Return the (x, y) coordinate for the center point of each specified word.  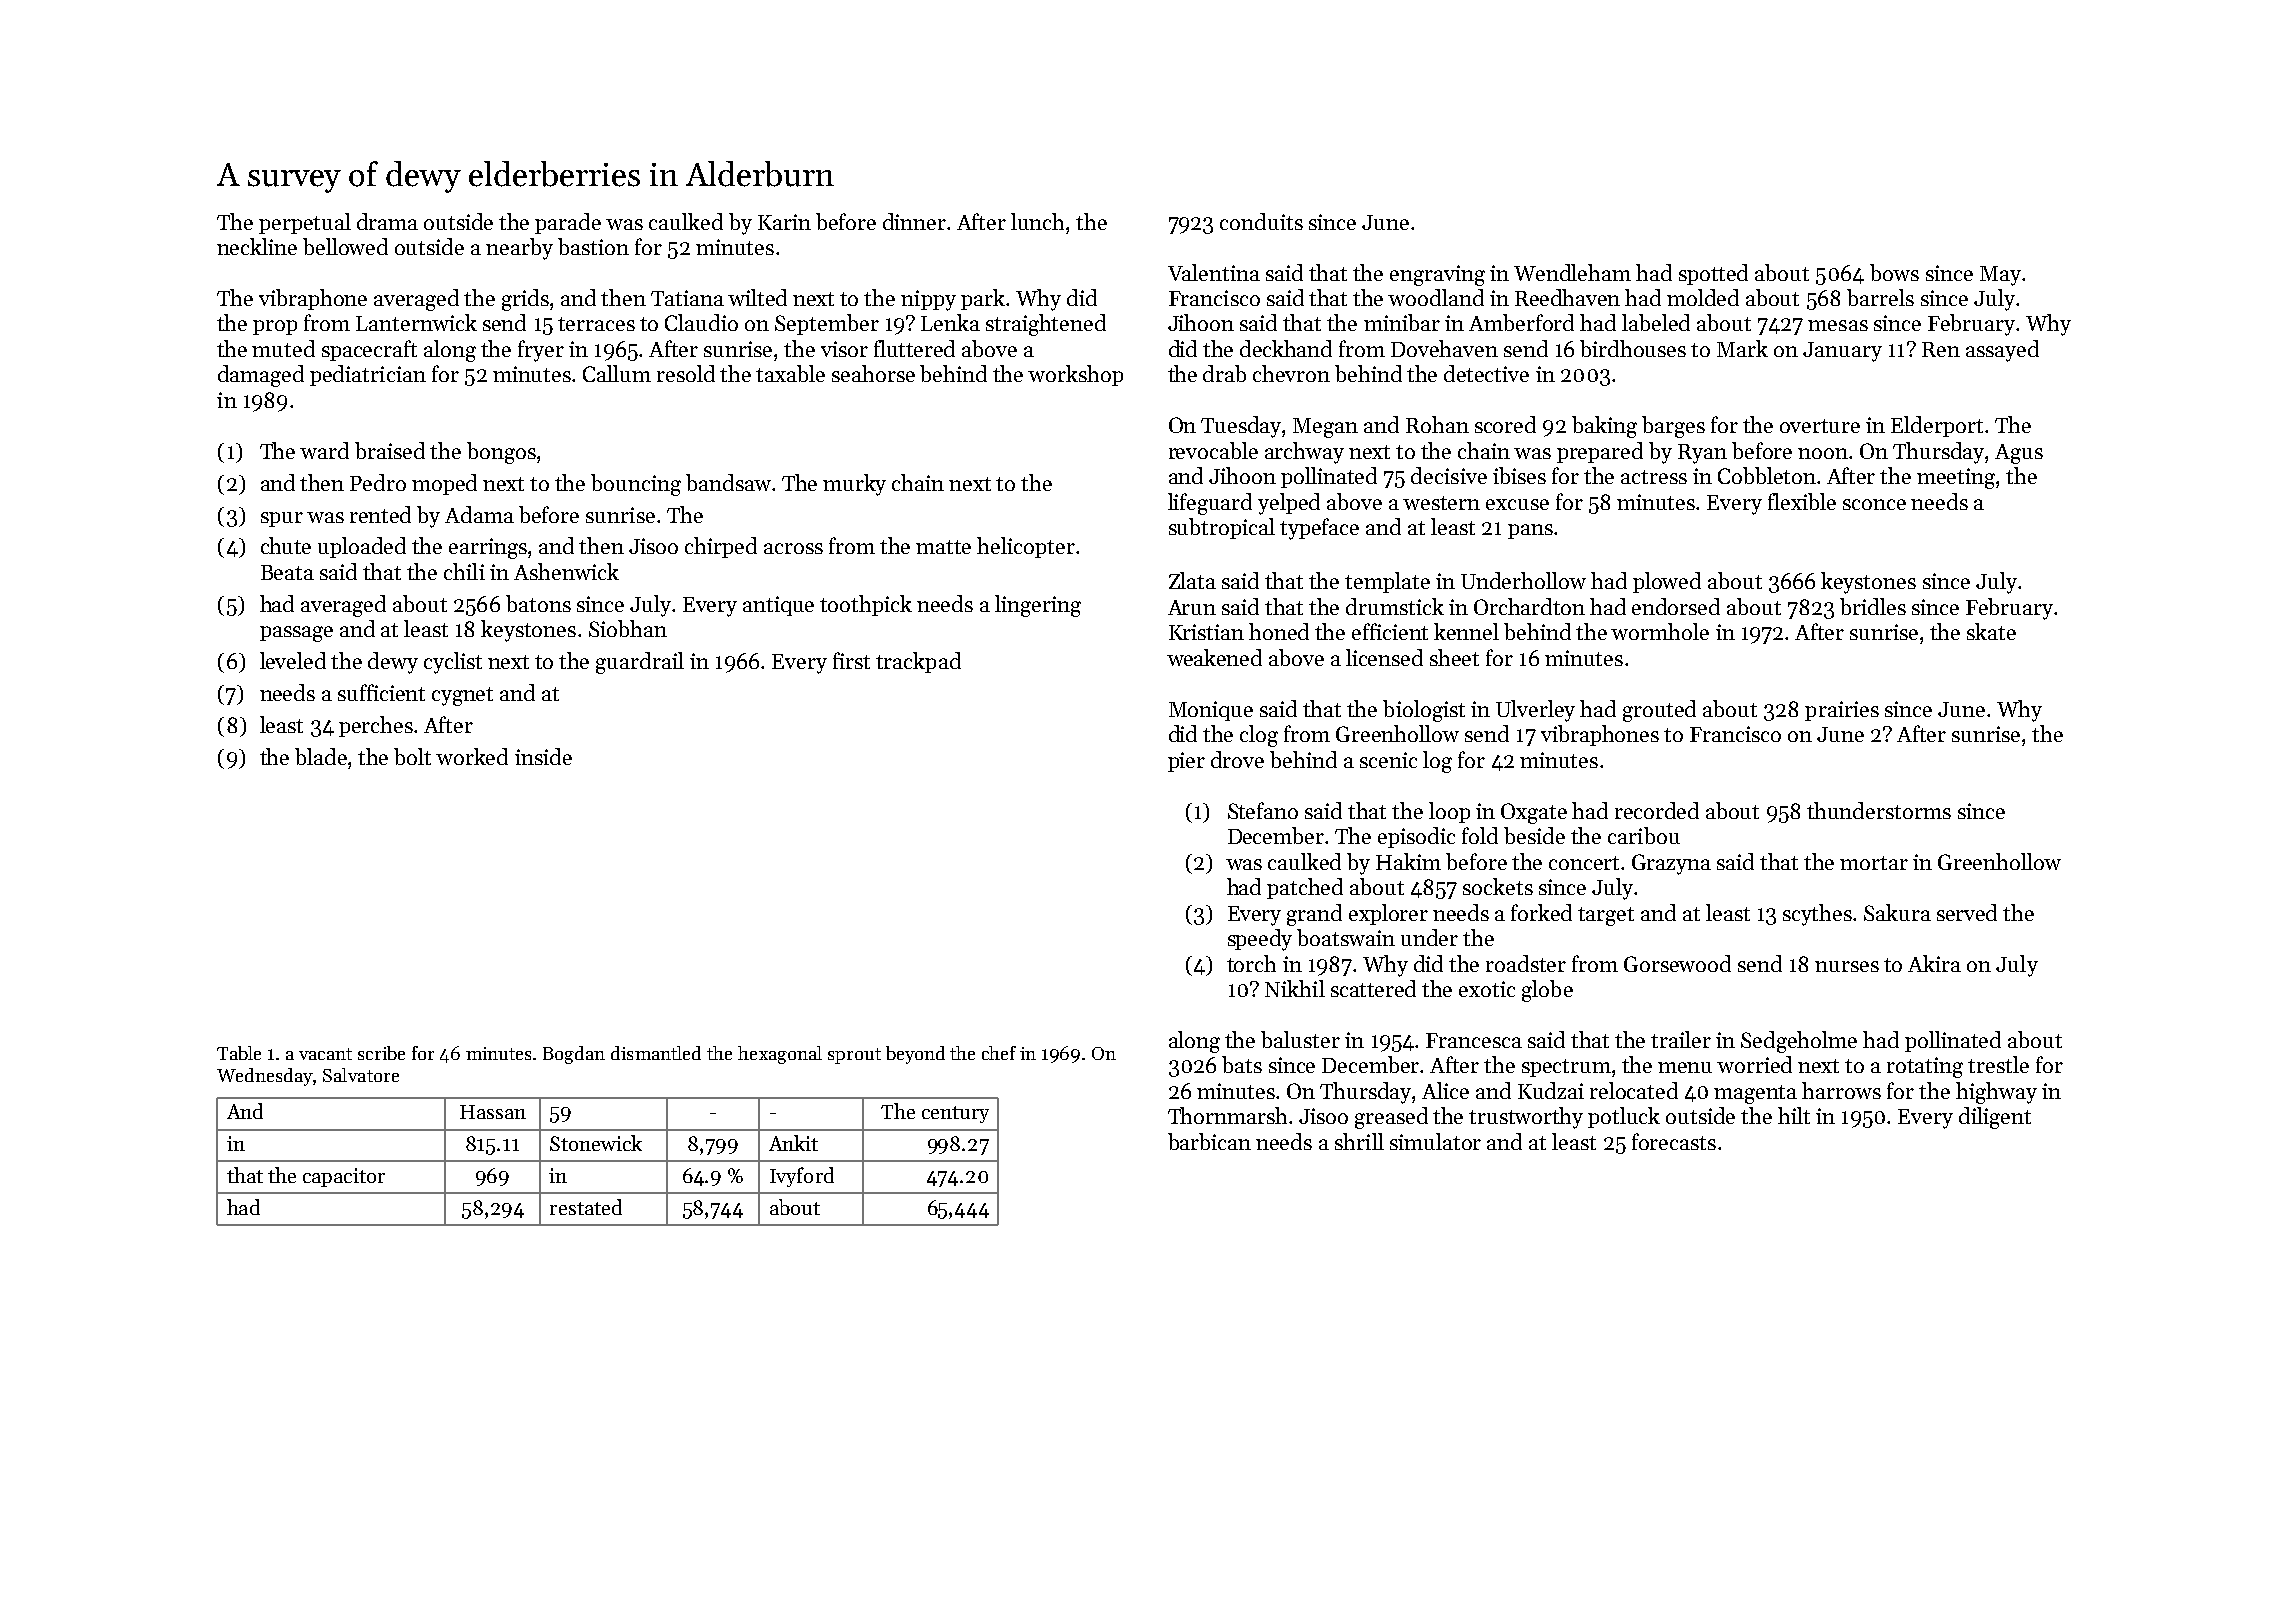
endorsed (1676, 606)
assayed (2002, 351)
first (851, 660)
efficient (1390, 631)
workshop (1075, 375)
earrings (488, 548)
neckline (257, 246)
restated (586, 1207)
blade (321, 756)
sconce (1874, 504)
